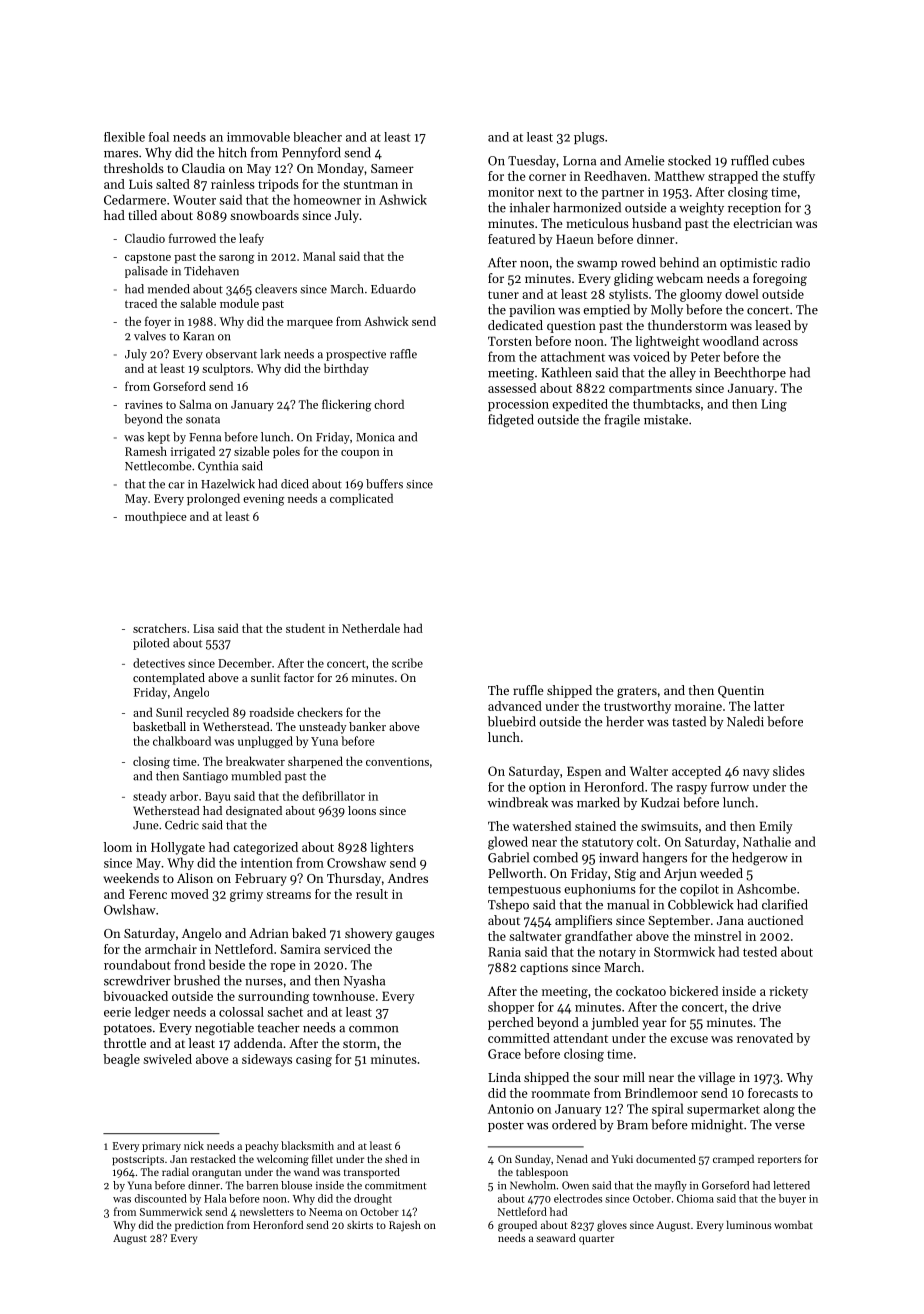 This document has height=1314, width=924. What do you see at coordinates (666, 419) in the document?
I see `mistake` at bounding box center [666, 419].
